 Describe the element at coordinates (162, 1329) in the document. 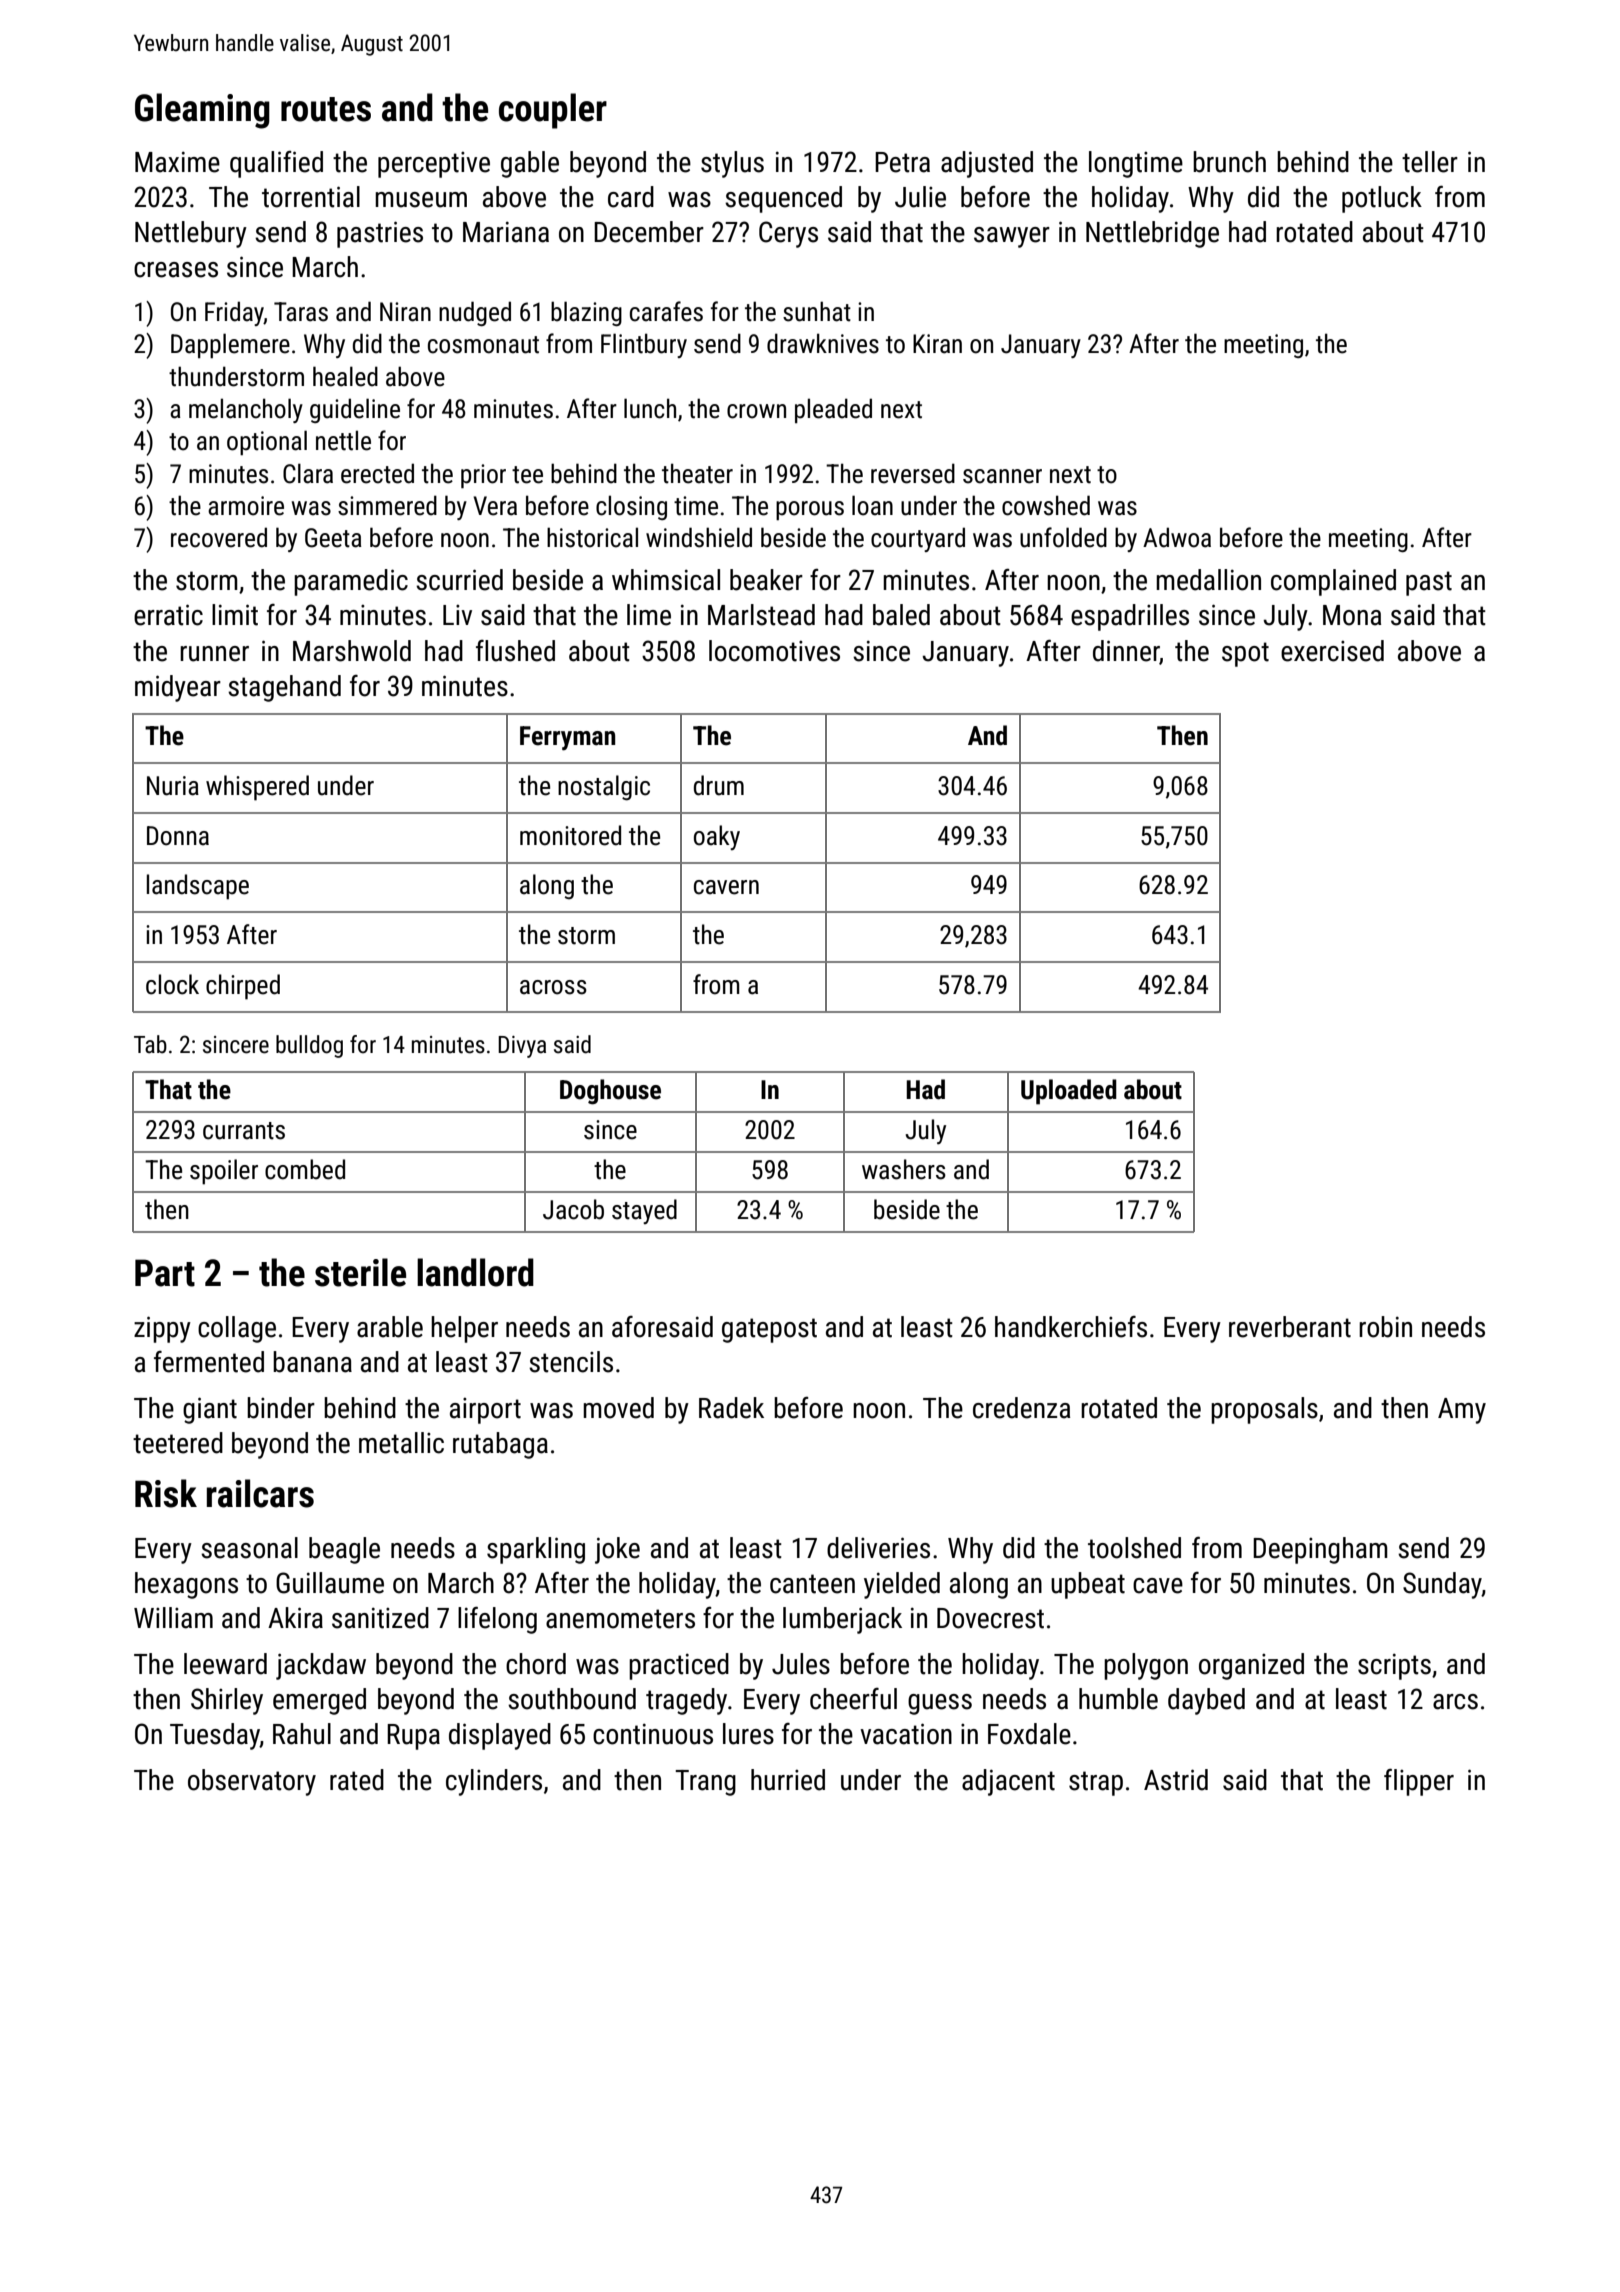

I see `zippy` at that location.
